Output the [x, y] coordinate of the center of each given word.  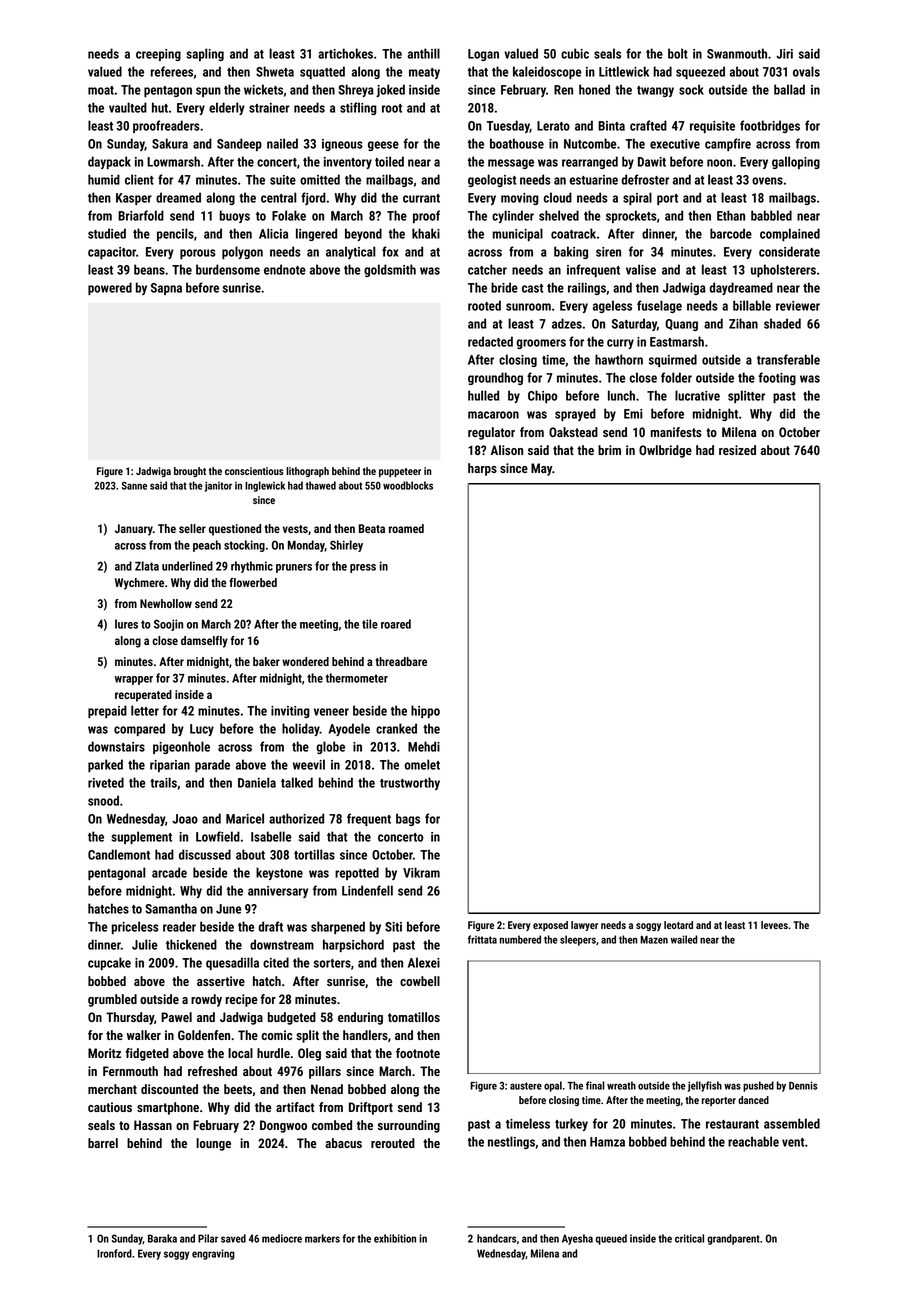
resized [737, 450]
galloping [796, 162]
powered [110, 288]
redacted [490, 341]
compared [139, 729]
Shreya [356, 90]
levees [774, 925]
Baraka [162, 1238]
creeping [158, 55]
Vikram [421, 872]
